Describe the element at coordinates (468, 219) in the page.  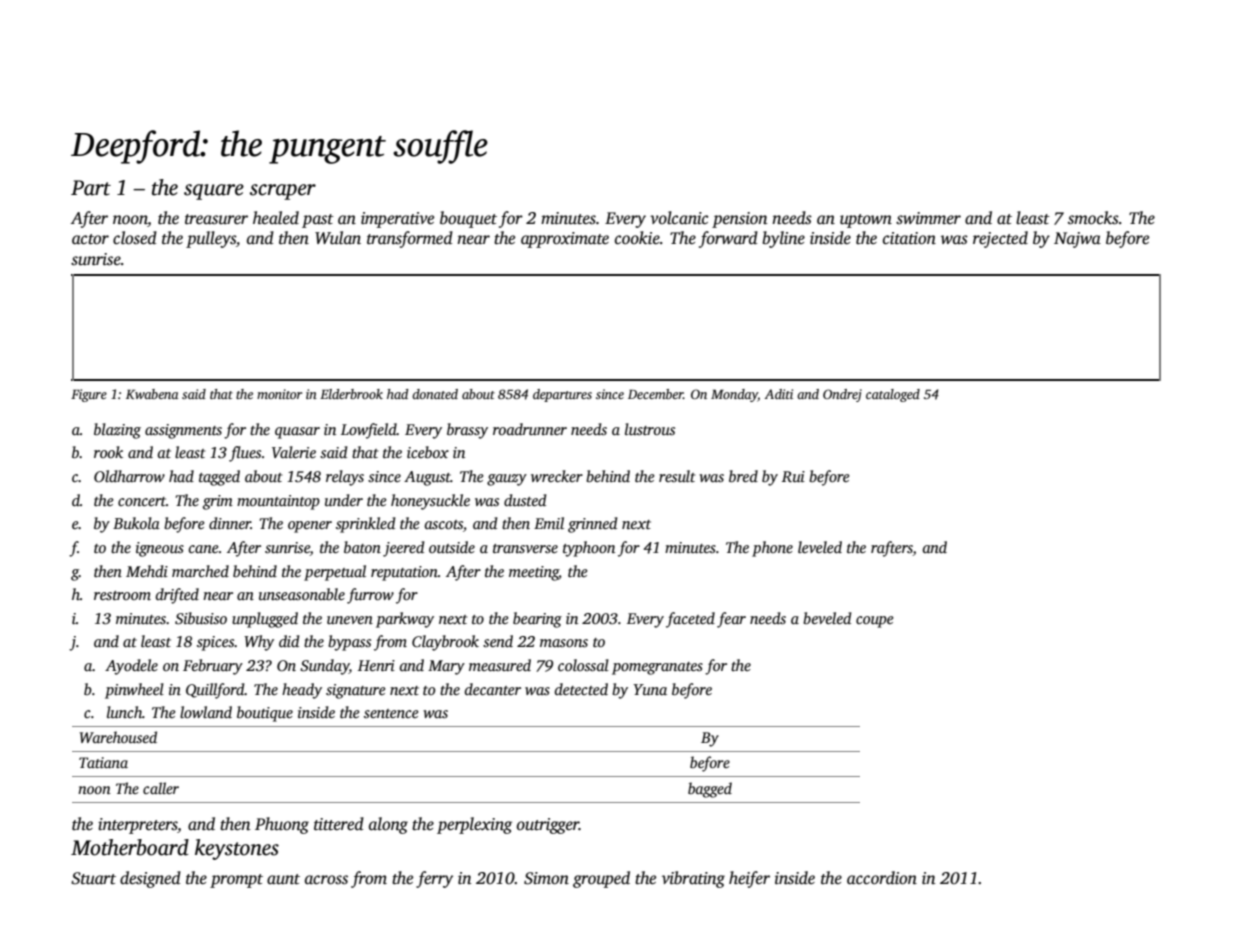
I see `bouquet` at that location.
